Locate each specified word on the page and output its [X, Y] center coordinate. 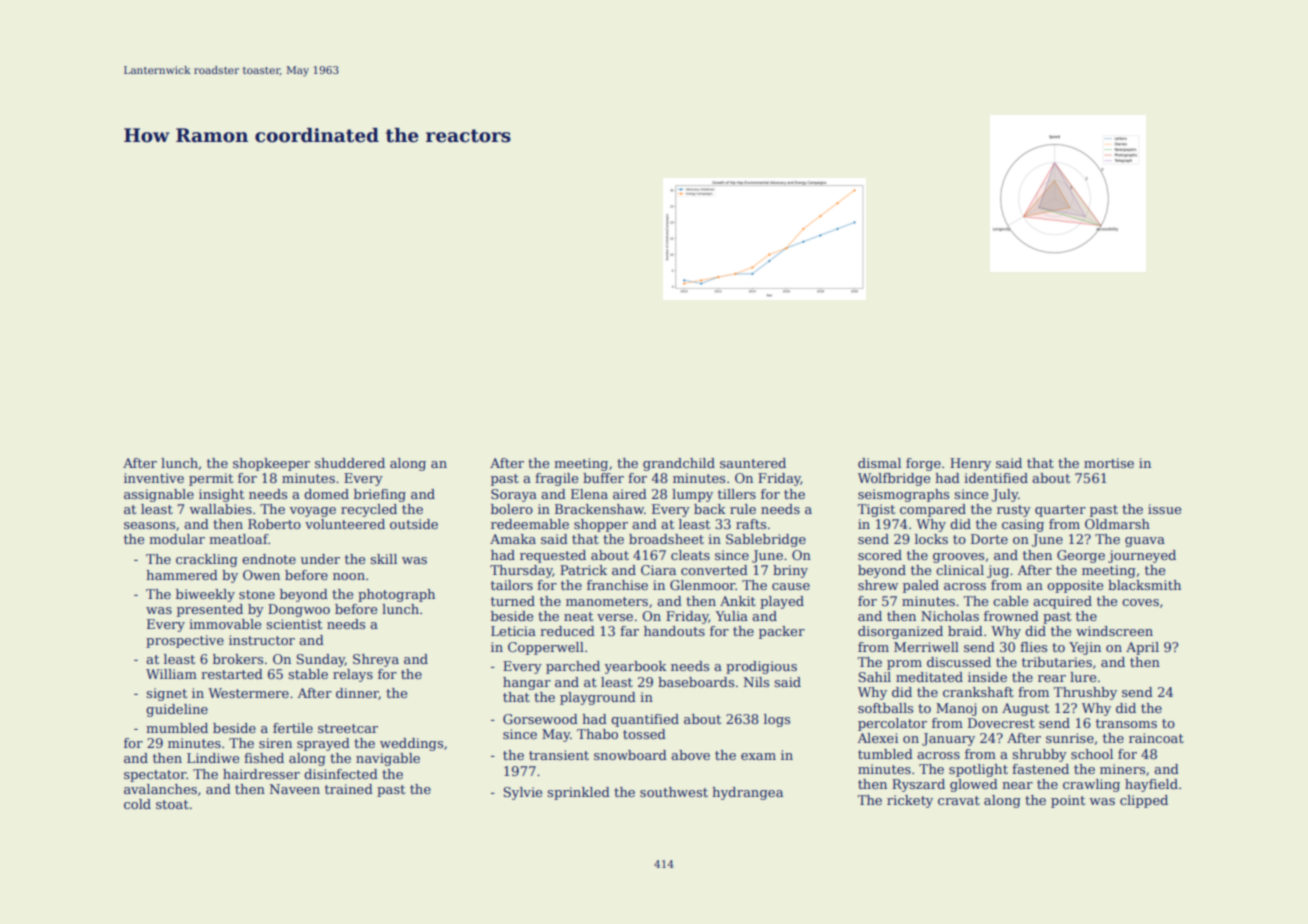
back [710, 509]
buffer [603, 478]
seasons [149, 525]
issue [1164, 509]
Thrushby [1085, 693]
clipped [1144, 801]
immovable [225, 624]
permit [211, 479]
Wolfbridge [894, 479]
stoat [172, 804]
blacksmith [1144, 585]
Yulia [731, 616]
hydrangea [747, 793]
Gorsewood [540, 719]
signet [167, 694]
